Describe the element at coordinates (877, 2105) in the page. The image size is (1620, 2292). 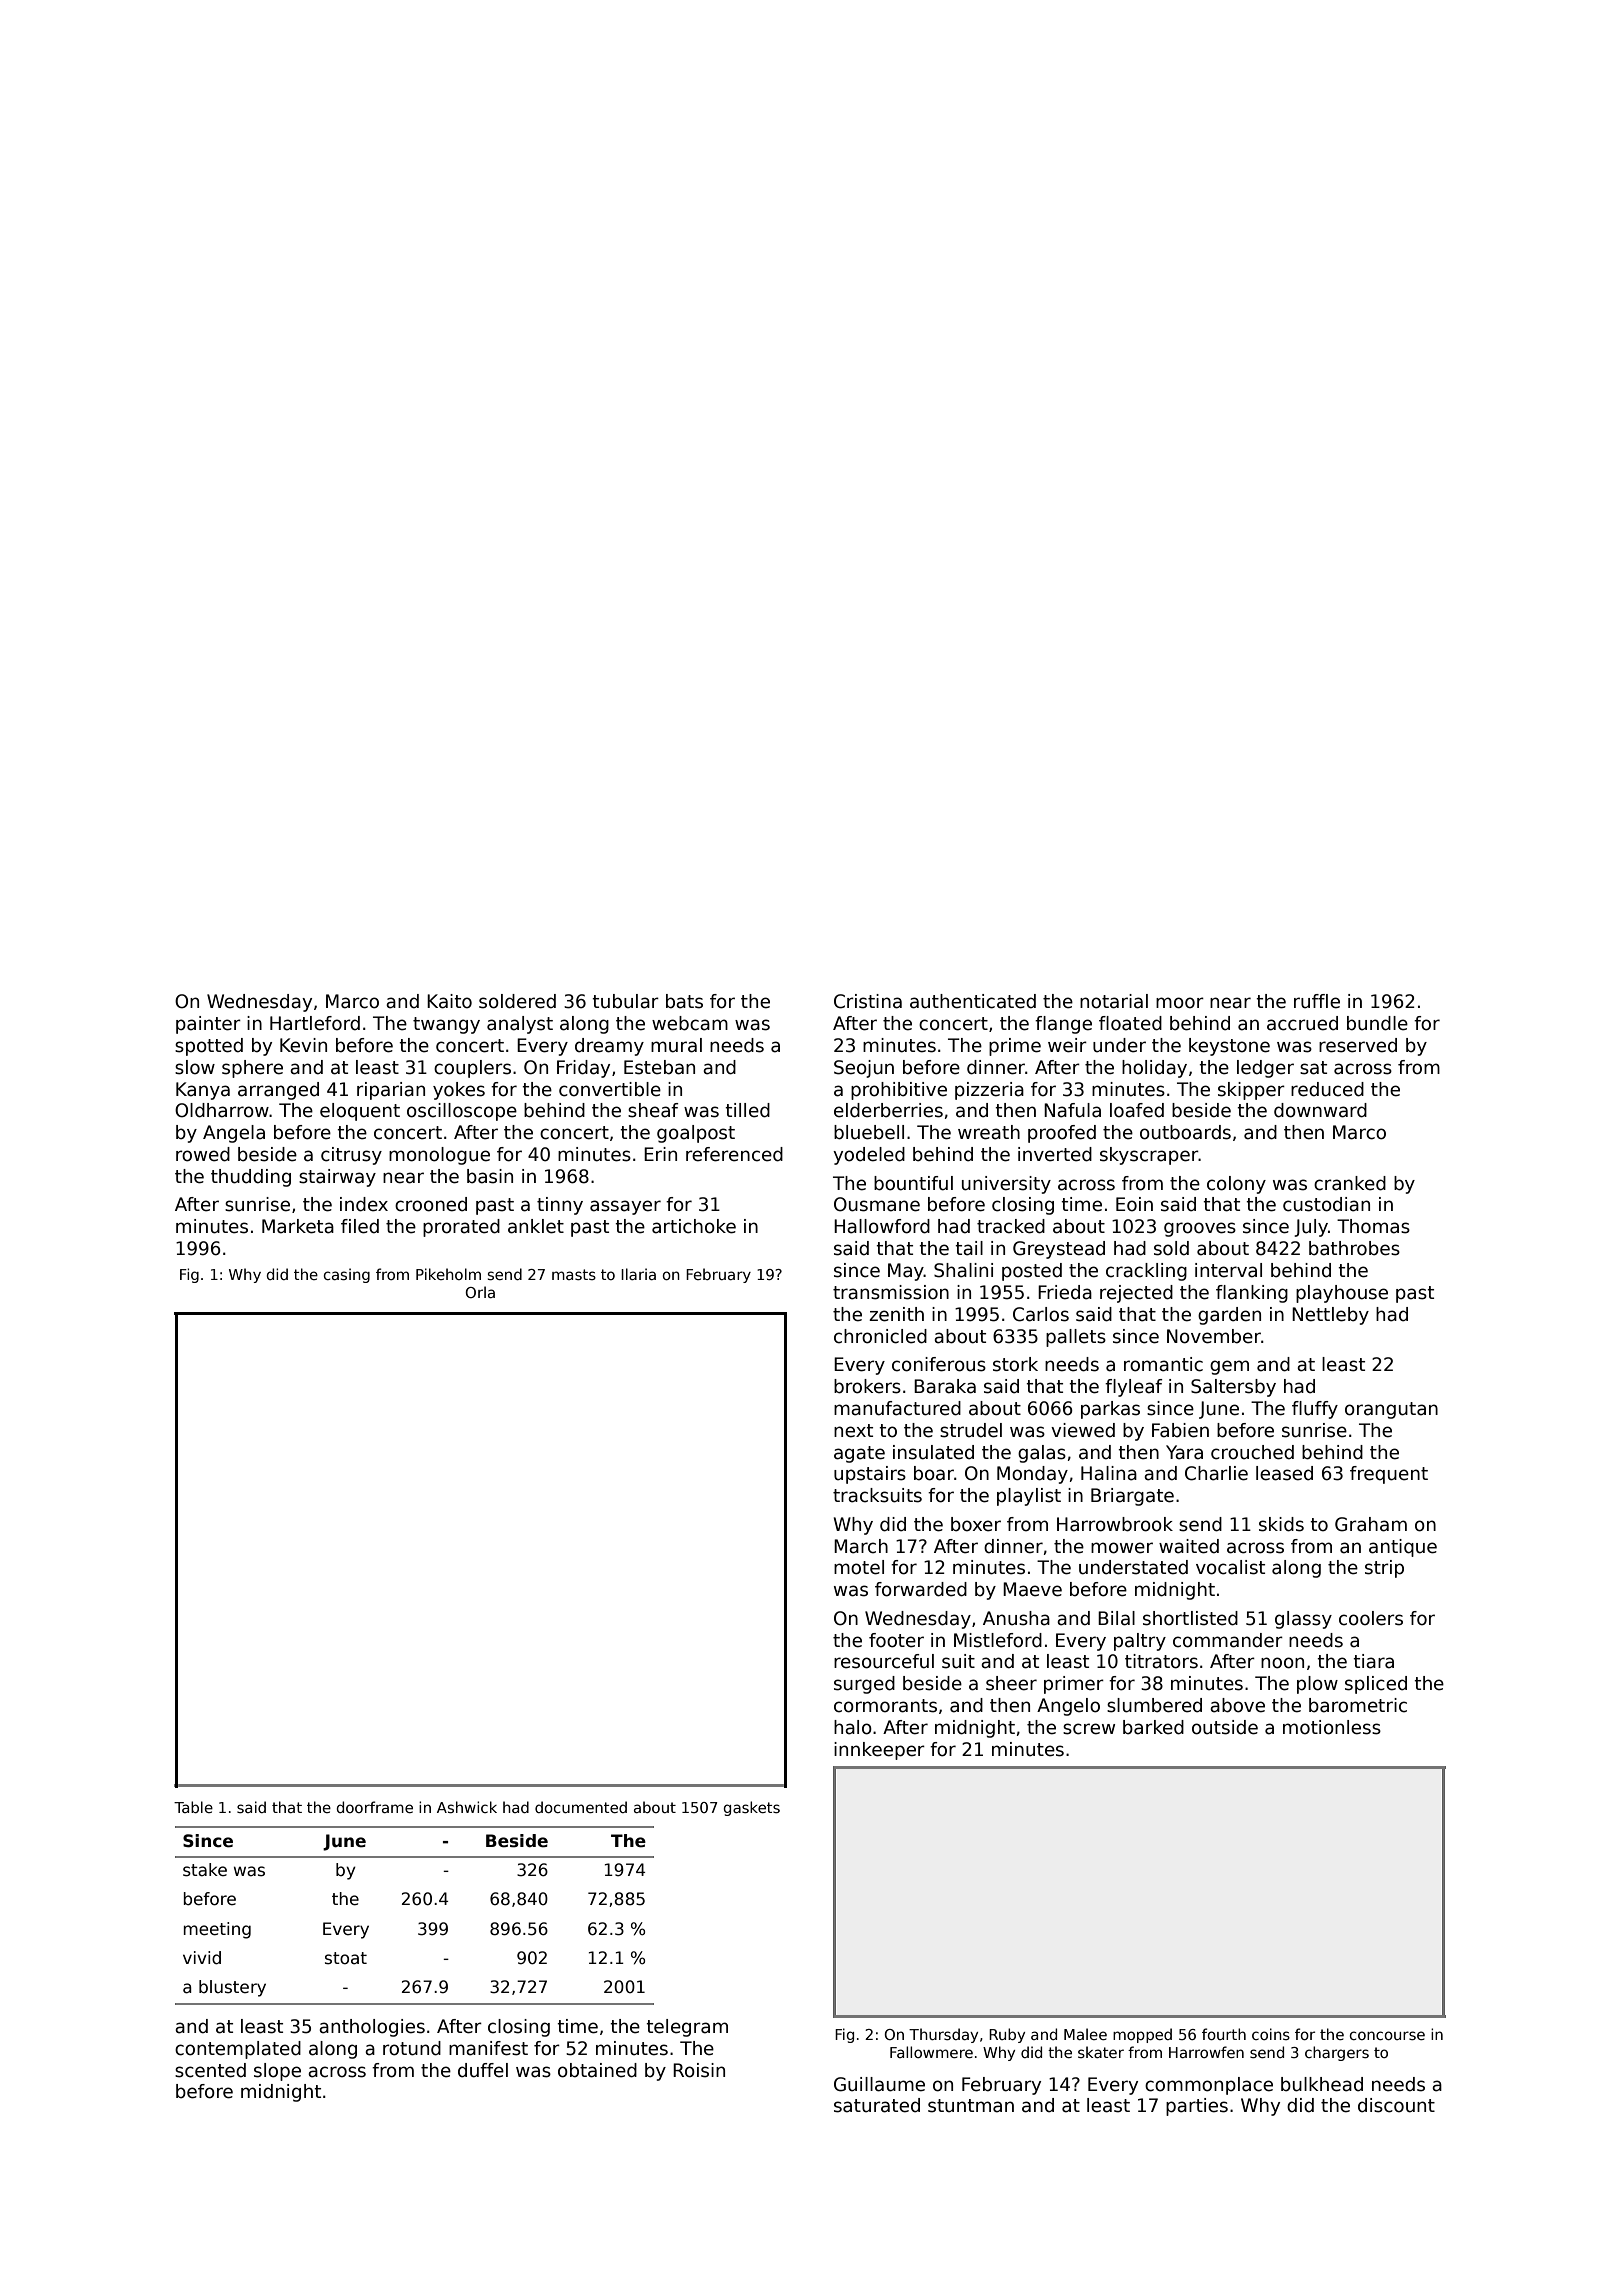
I see `saturated` at that location.
